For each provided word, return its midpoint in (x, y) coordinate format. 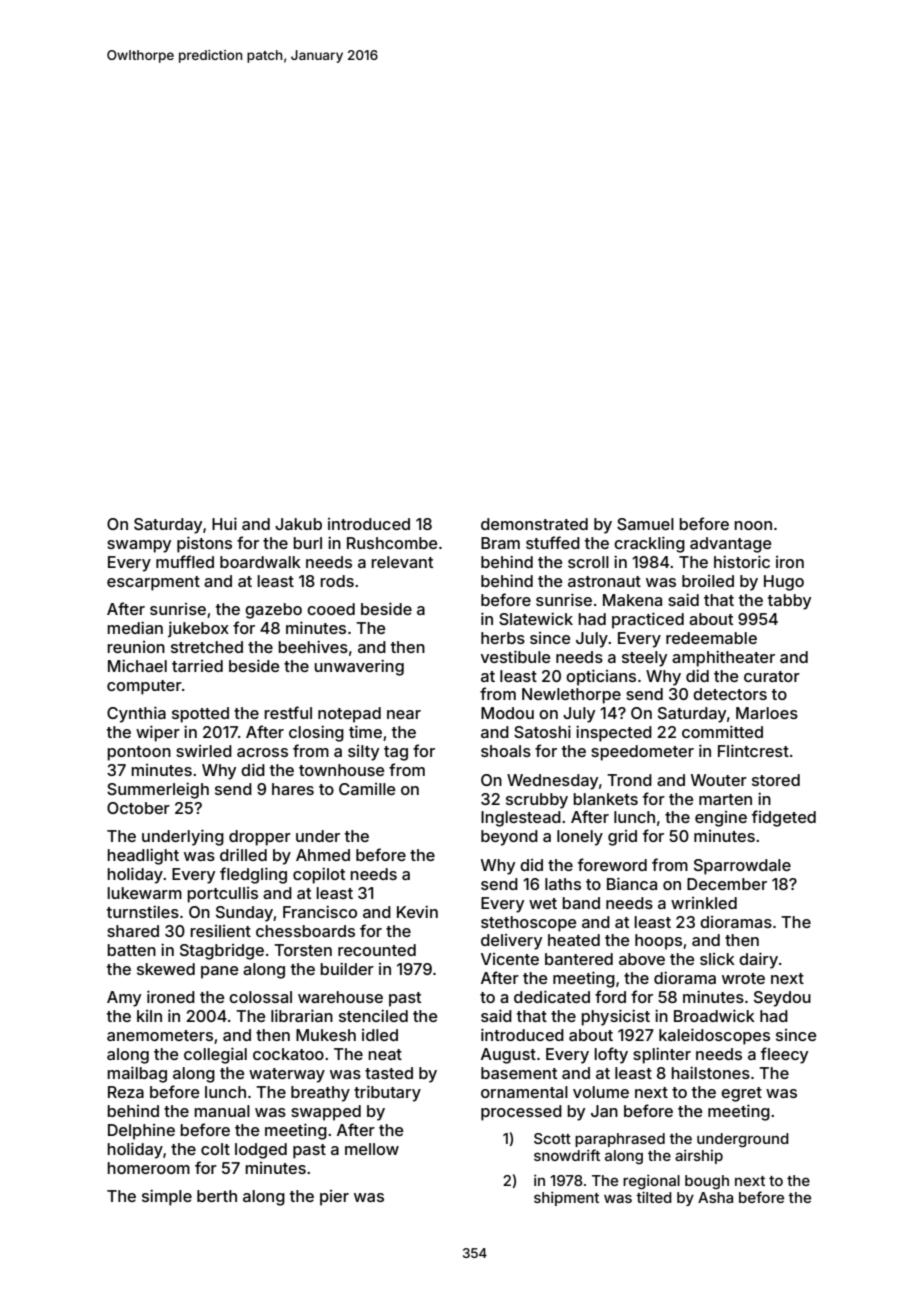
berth (217, 1196)
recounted (377, 950)
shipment (566, 1198)
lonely (580, 838)
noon (753, 525)
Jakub (298, 524)
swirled (204, 751)
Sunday (245, 914)
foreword (612, 864)
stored (776, 780)
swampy (139, 546)
